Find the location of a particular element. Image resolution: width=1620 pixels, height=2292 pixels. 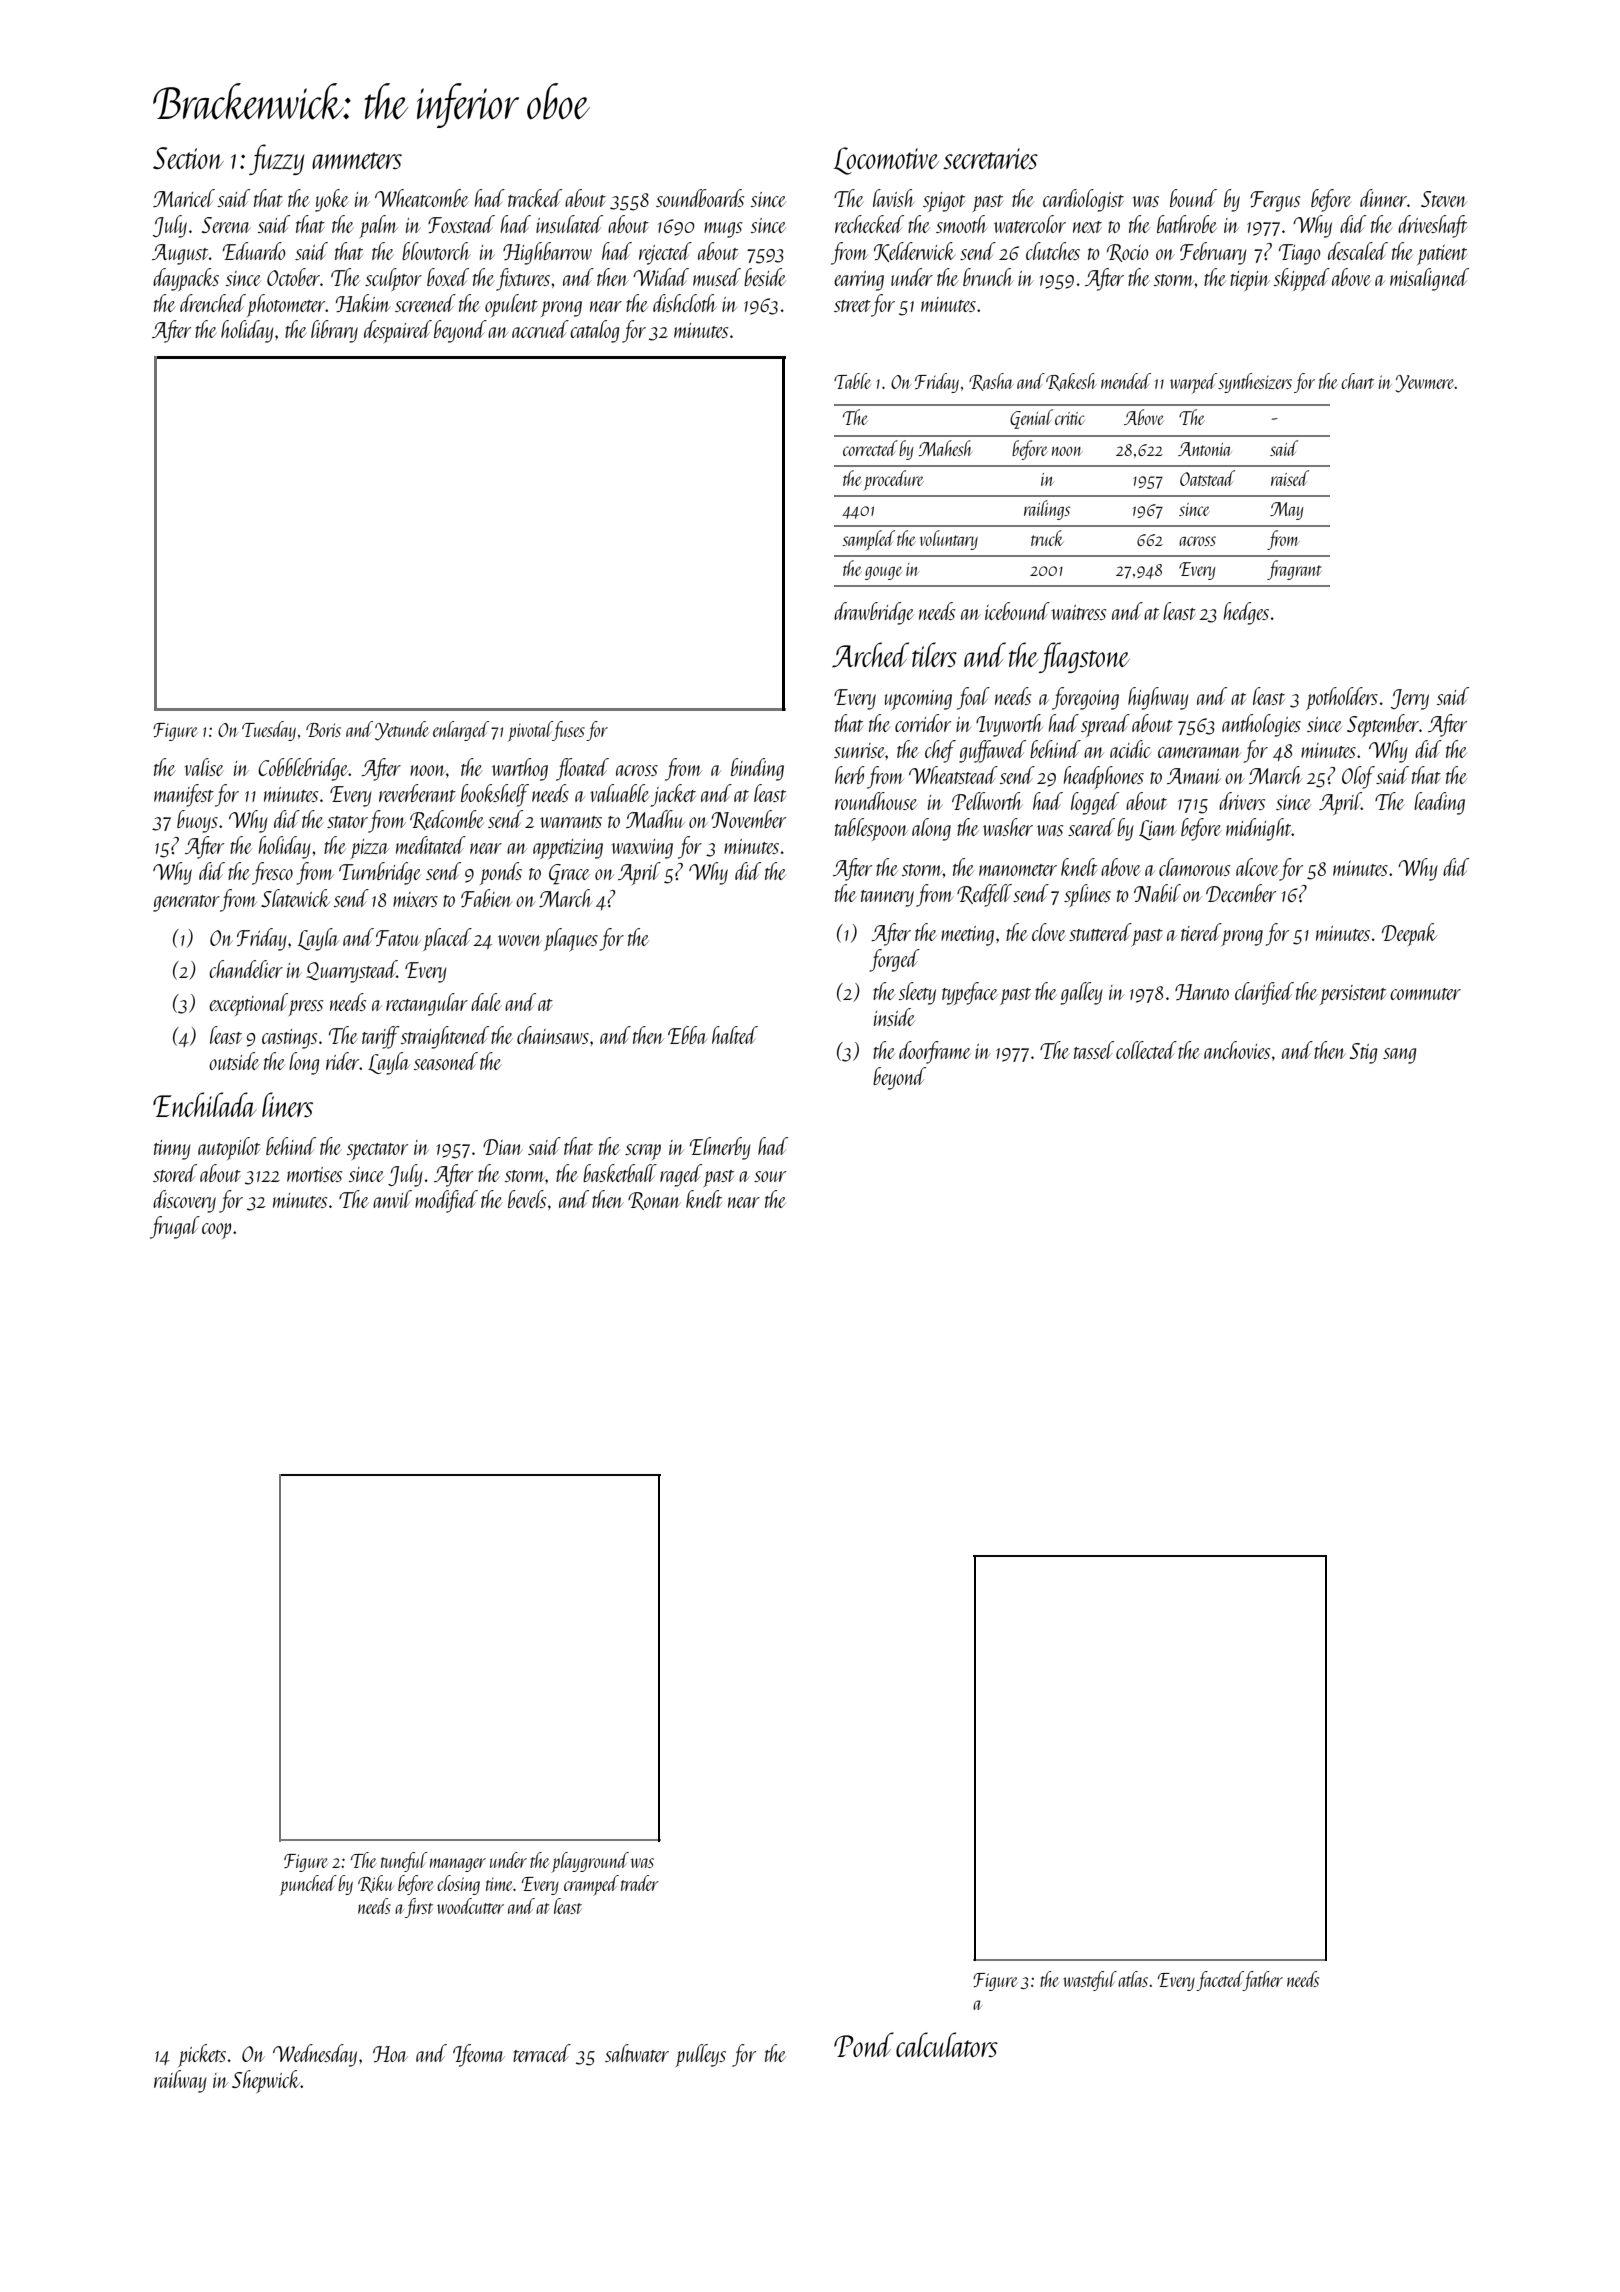

October is located at coordinates (293, 277).
